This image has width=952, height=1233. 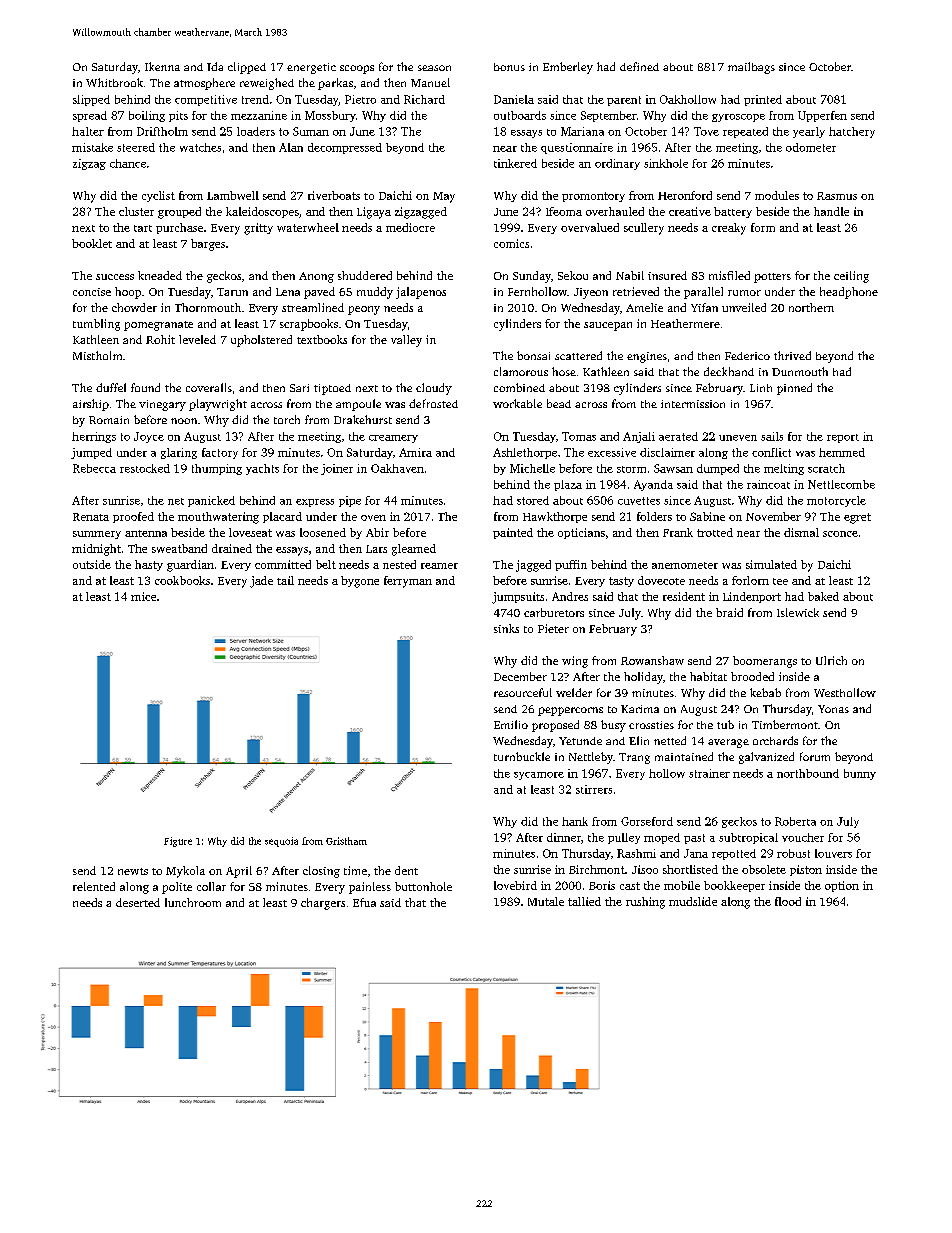 I want to click on mediocre, so click(x=410, y=227).
